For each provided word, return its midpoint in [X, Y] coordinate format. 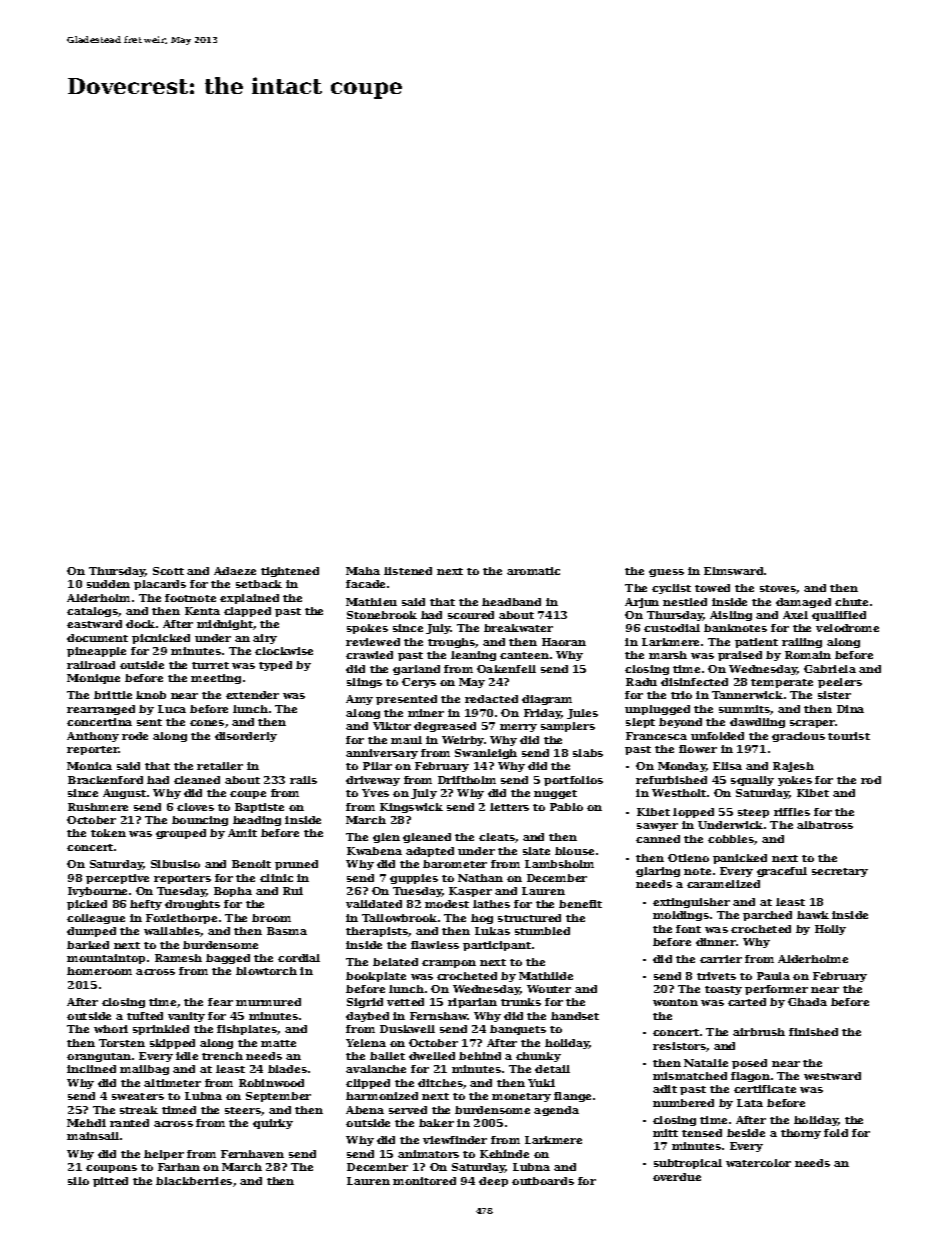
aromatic [533, 571]
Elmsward [733, 571]
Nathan [480, 878]
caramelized [723, 884]
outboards [543, 1181]
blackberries [194, 1181]
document [97, 638]
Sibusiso [175, 864]
